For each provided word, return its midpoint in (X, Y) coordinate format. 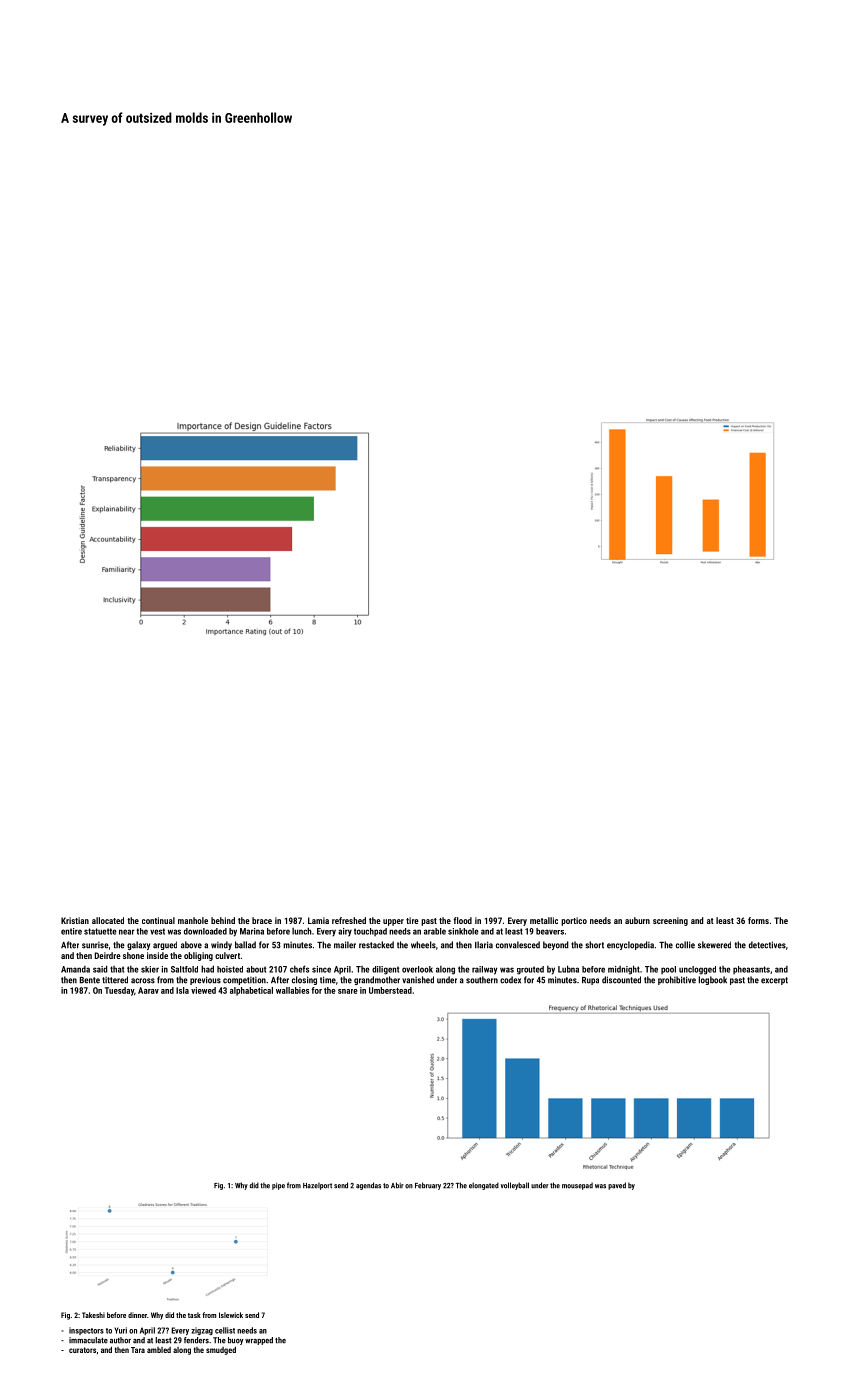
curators (82, 1350)
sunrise (95, 945)
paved (617, 1186)
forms (758, 920)
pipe (278, 1186)
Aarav (148, 990)
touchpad (370, 932)
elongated (484, 1186)
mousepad (577, 1186)
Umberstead (390, 990)
